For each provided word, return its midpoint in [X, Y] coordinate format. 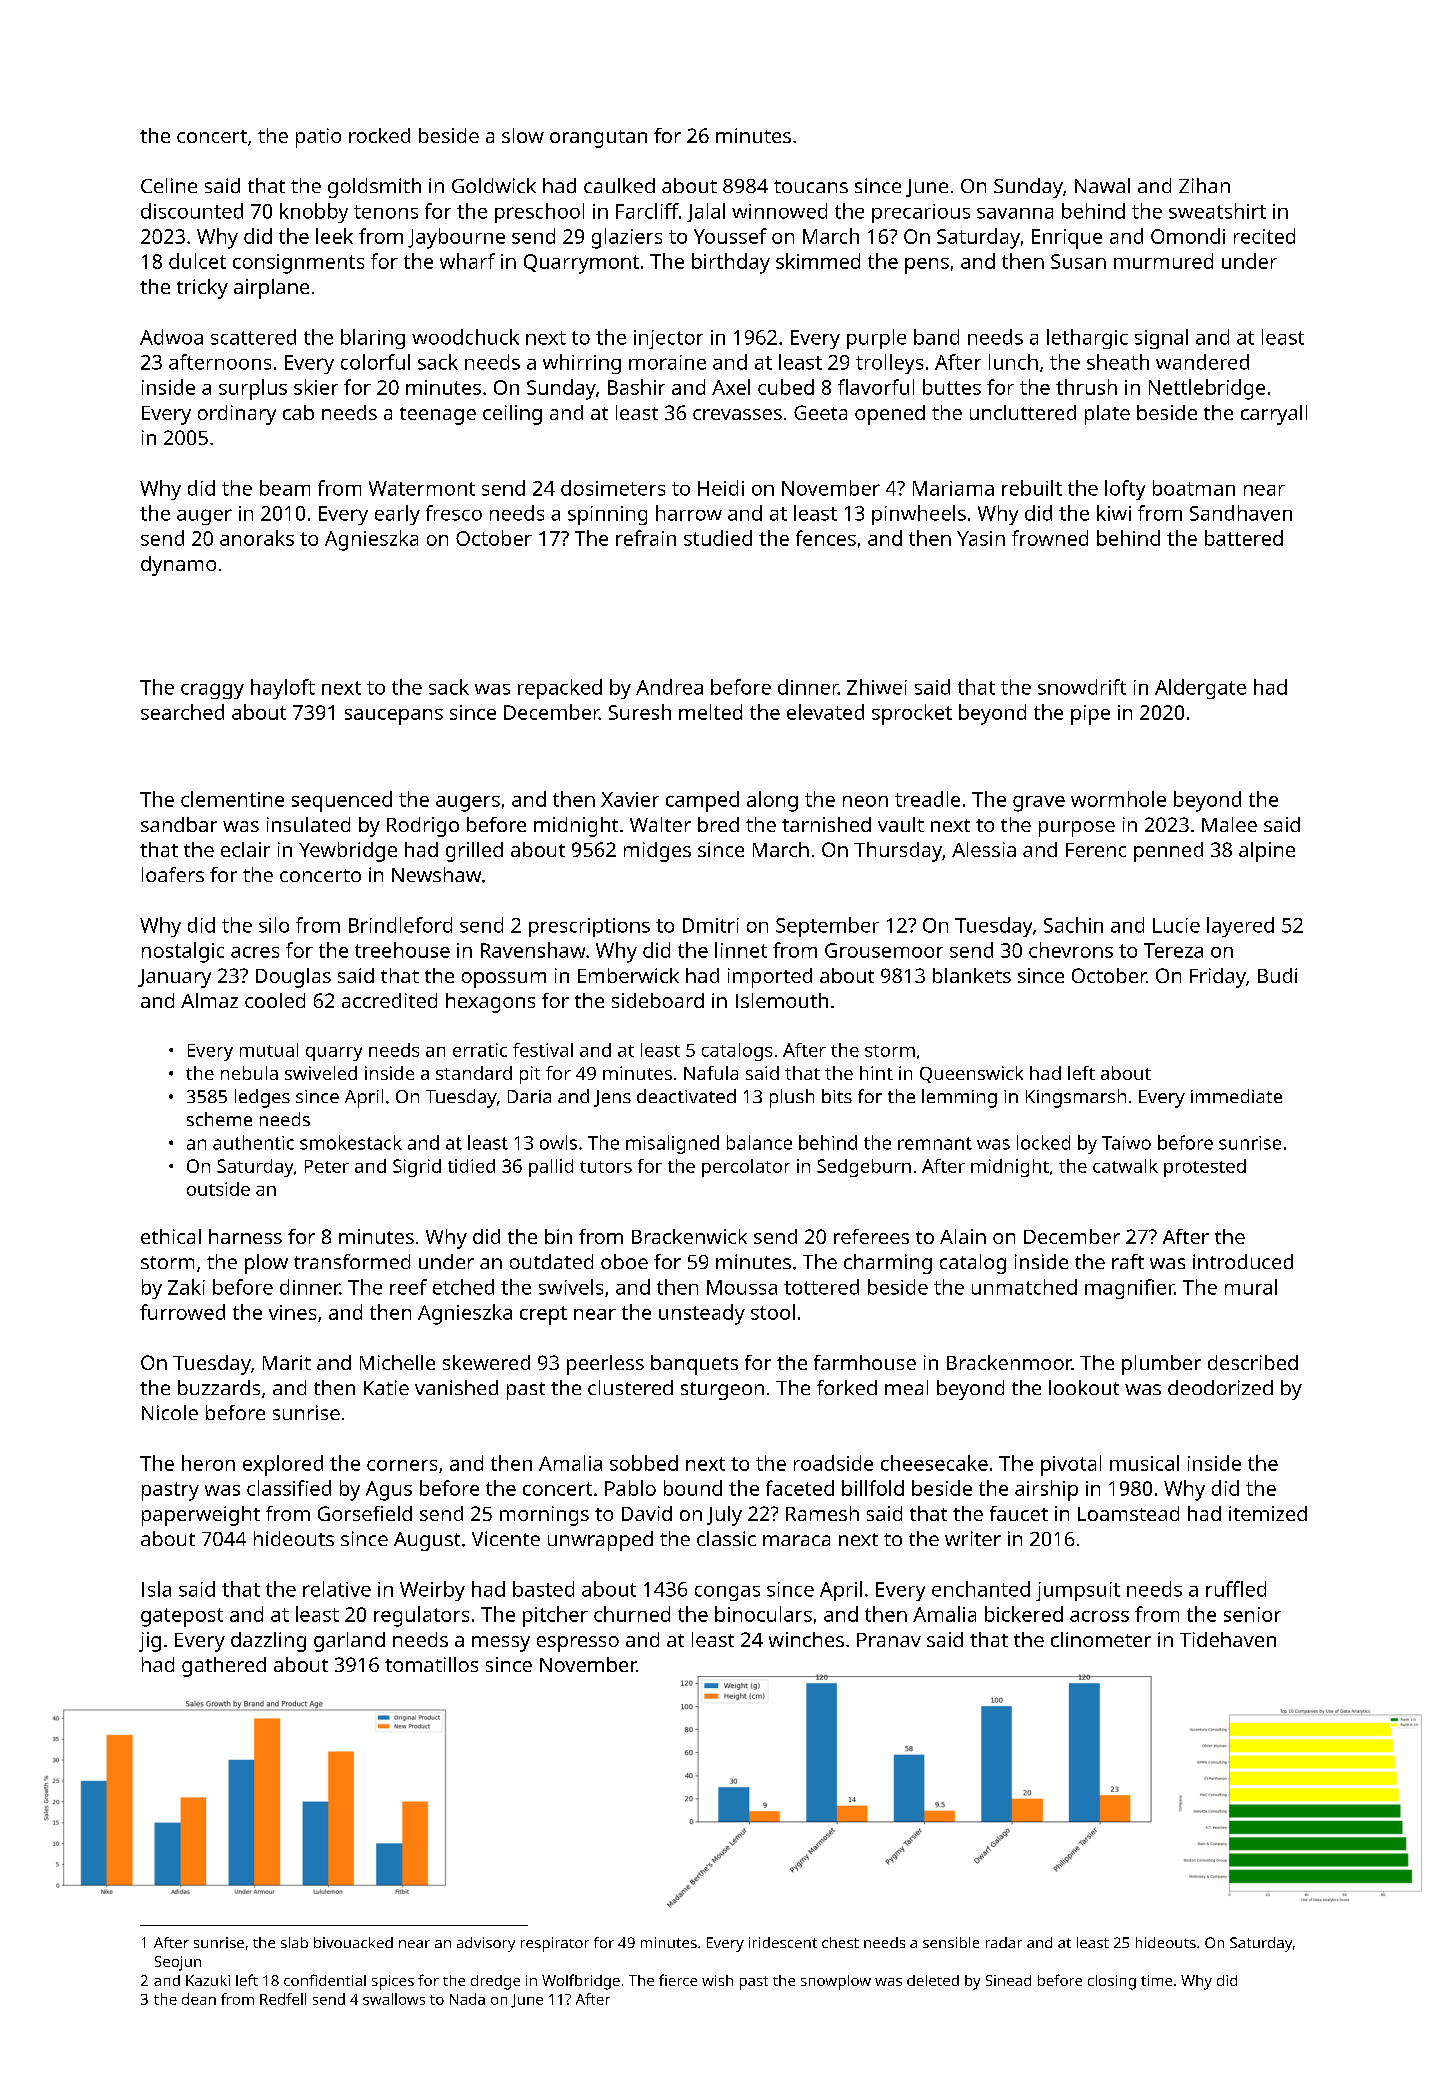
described [1253, 1362]
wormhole [1118, 799]
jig [150, 1642]
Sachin [1073, 925]
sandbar [179, 824]
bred [718, 824]
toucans [811, 186]
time [1156, 1980]
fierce [678, 1980]
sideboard [658, 1000]
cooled [275, 1000]
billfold [873, 1488]
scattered [253, 337]
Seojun [178, 1963]
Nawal [1102, 185]
